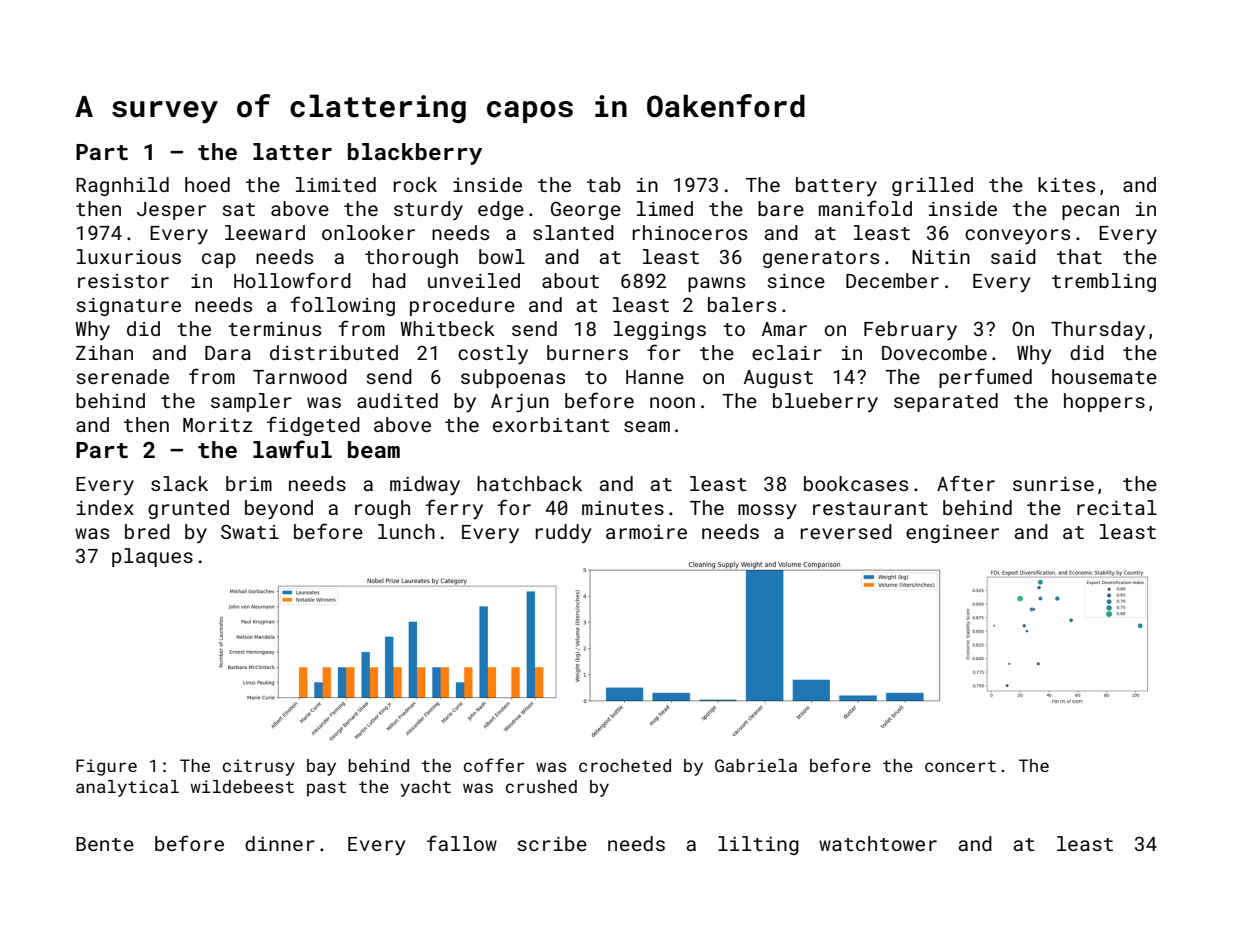 The image size is (1233, 952). I want to click on ruddy, so click(563, 533).
